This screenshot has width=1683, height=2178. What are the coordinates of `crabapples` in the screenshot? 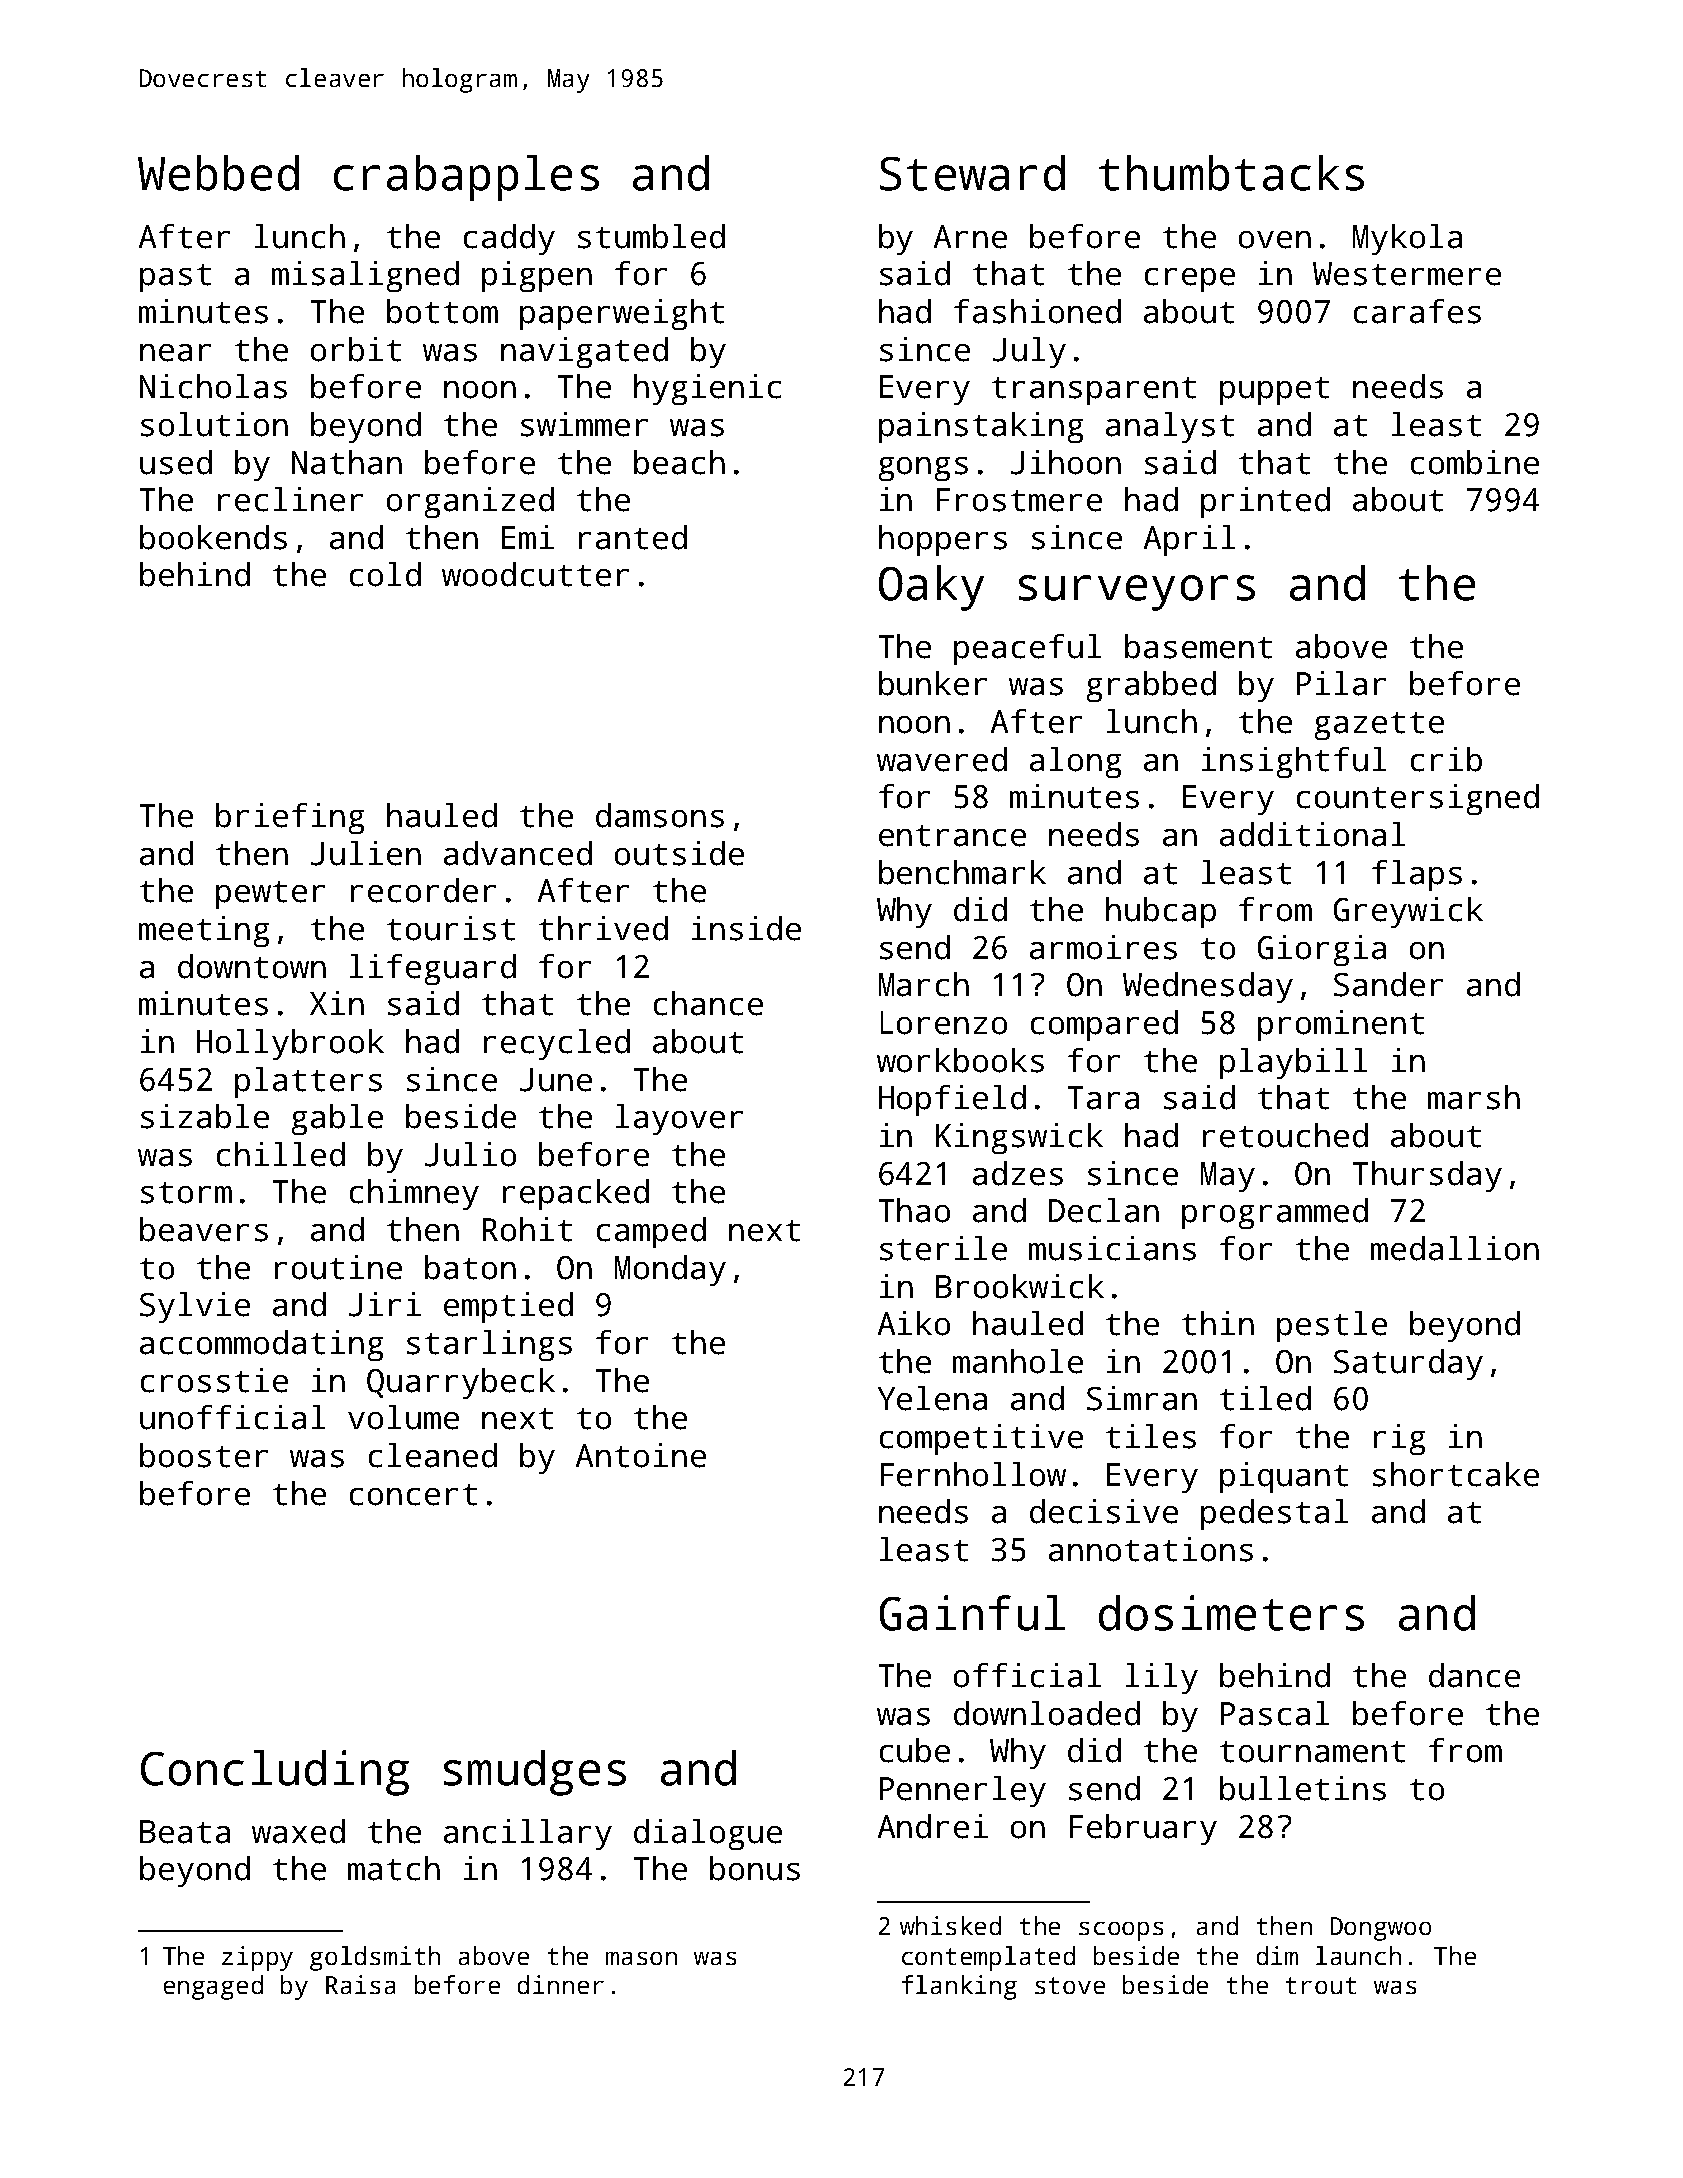 It's located at (466, 178).
